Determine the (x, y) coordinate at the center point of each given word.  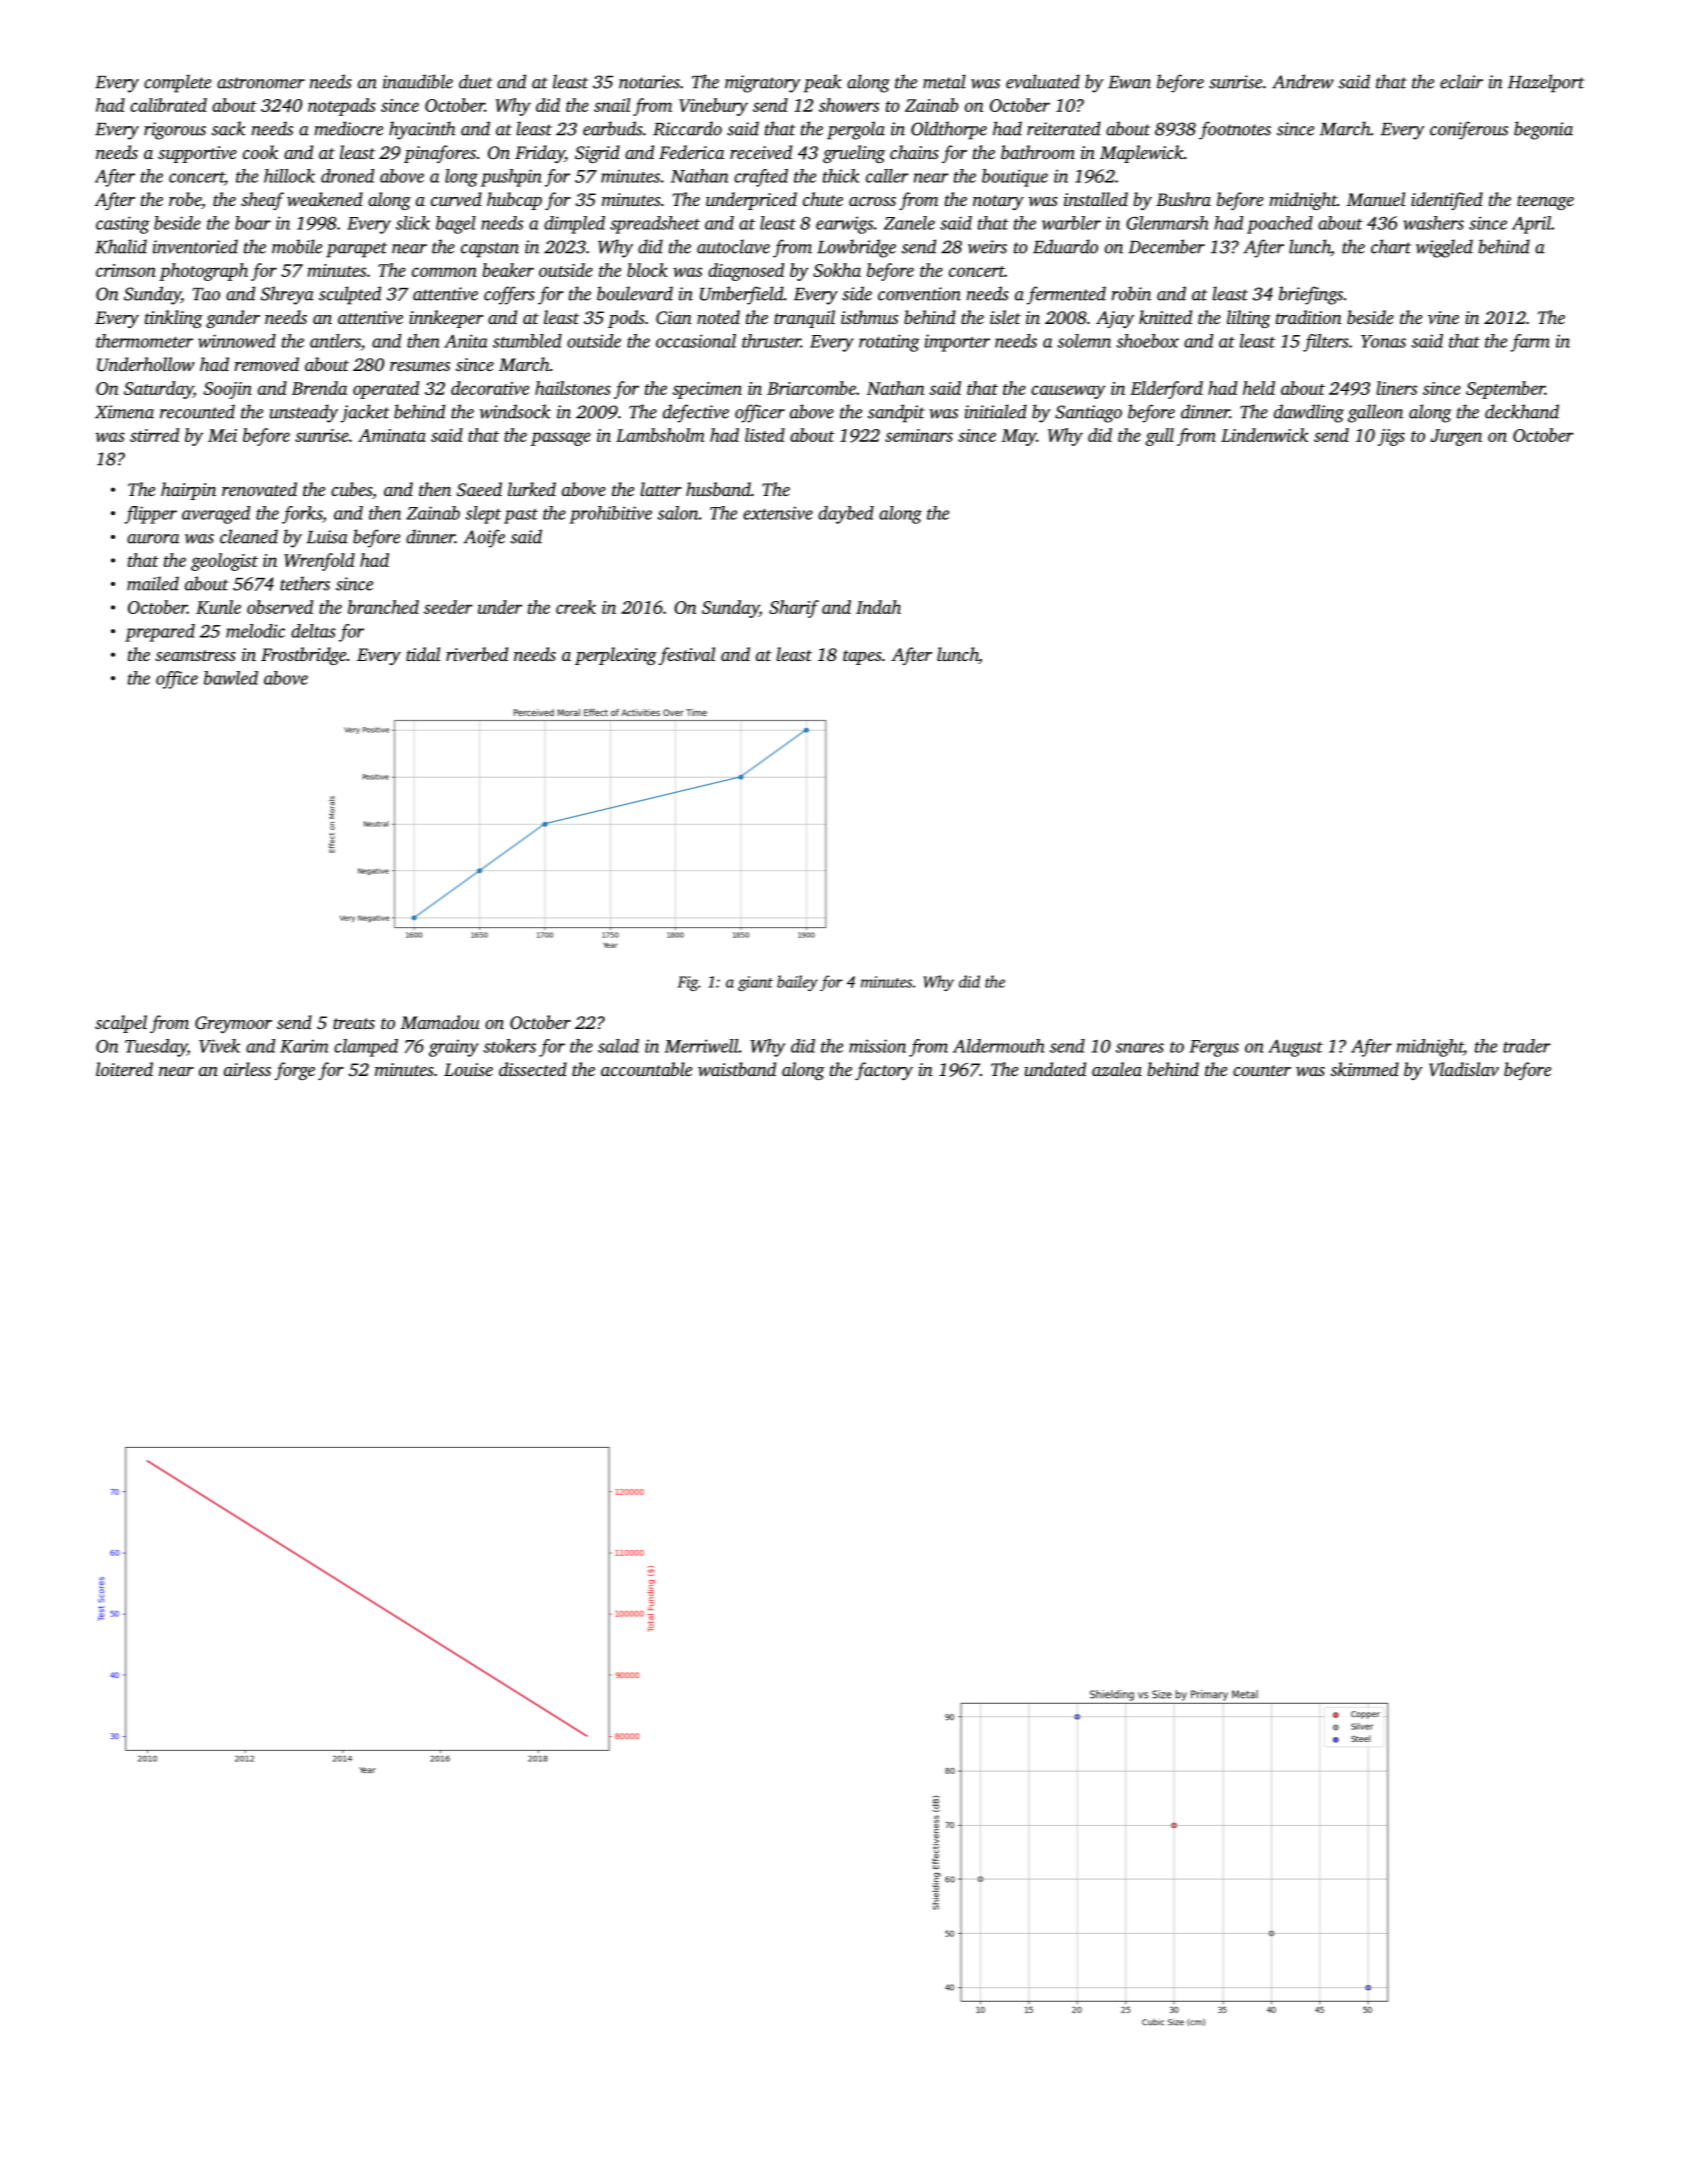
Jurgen (1456, 437)
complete (177, 83)
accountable (646, 1069)
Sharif (794, 609)
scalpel (121, 1024)
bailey (797, 983)
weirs (987, 247)
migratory (762, 84)
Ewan (1129, 82)
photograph (203, 272)
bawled (231, 678)
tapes (862, 657)
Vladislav (1464, 1069)
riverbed (477, 654)
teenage (1545, 202)
